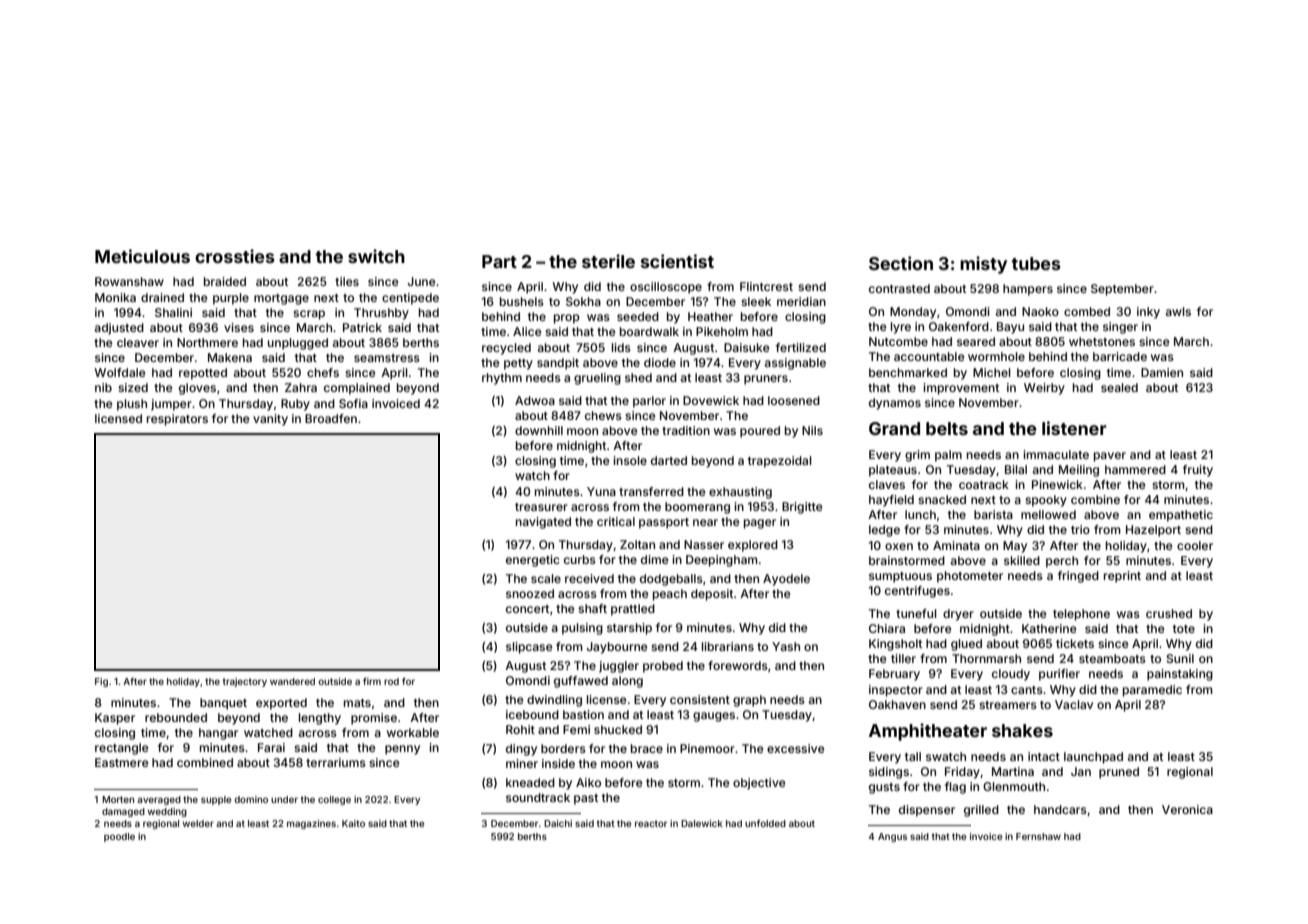 Image resolution: width=1308 pixels, height=924 pixels. What do you see at coordinates (1198, 471) in the screenshot?
I see `fruity` at bounding box center [1198, 471].
